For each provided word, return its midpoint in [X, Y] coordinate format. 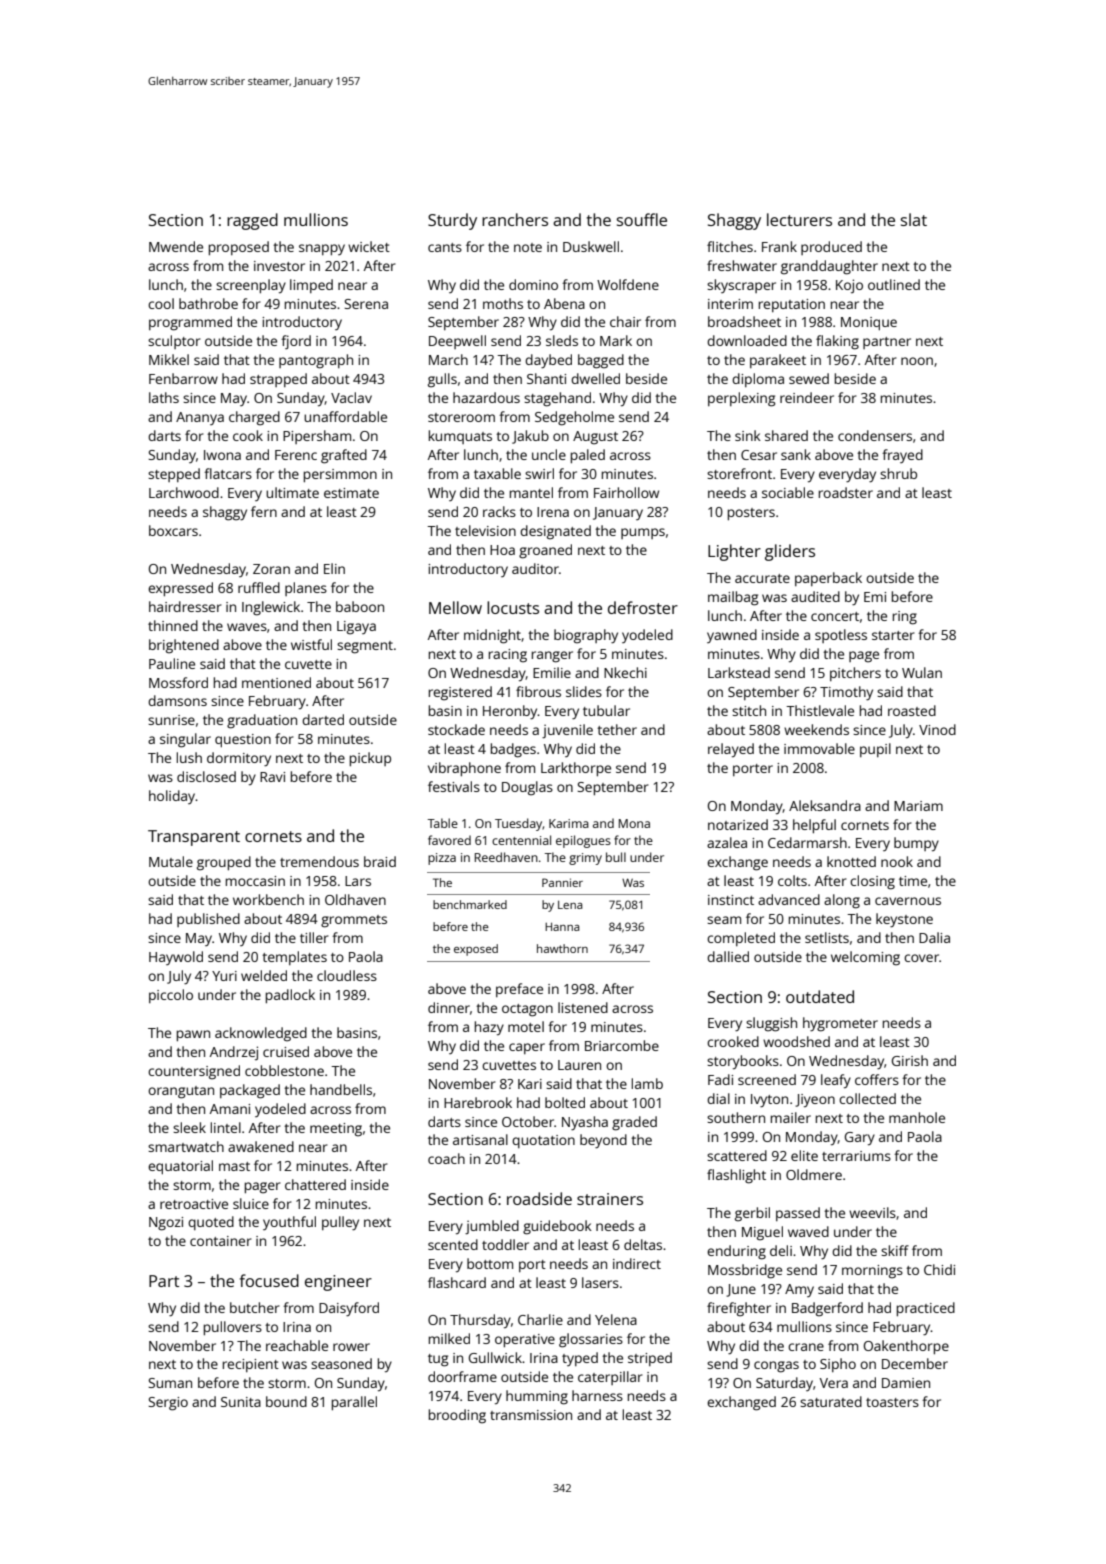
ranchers [515, 219]
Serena [366, 304]
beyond [603, 1141]
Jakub [530, 437]
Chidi [939, 1269]
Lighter [734, 552]
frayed [902, 456]
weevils [872, 1212]
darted [323, 719]
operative [525, 1340]
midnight [492, 636]
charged [254, 418]
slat [914, 219]
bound [286, 1401]
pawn [193, 1035]
